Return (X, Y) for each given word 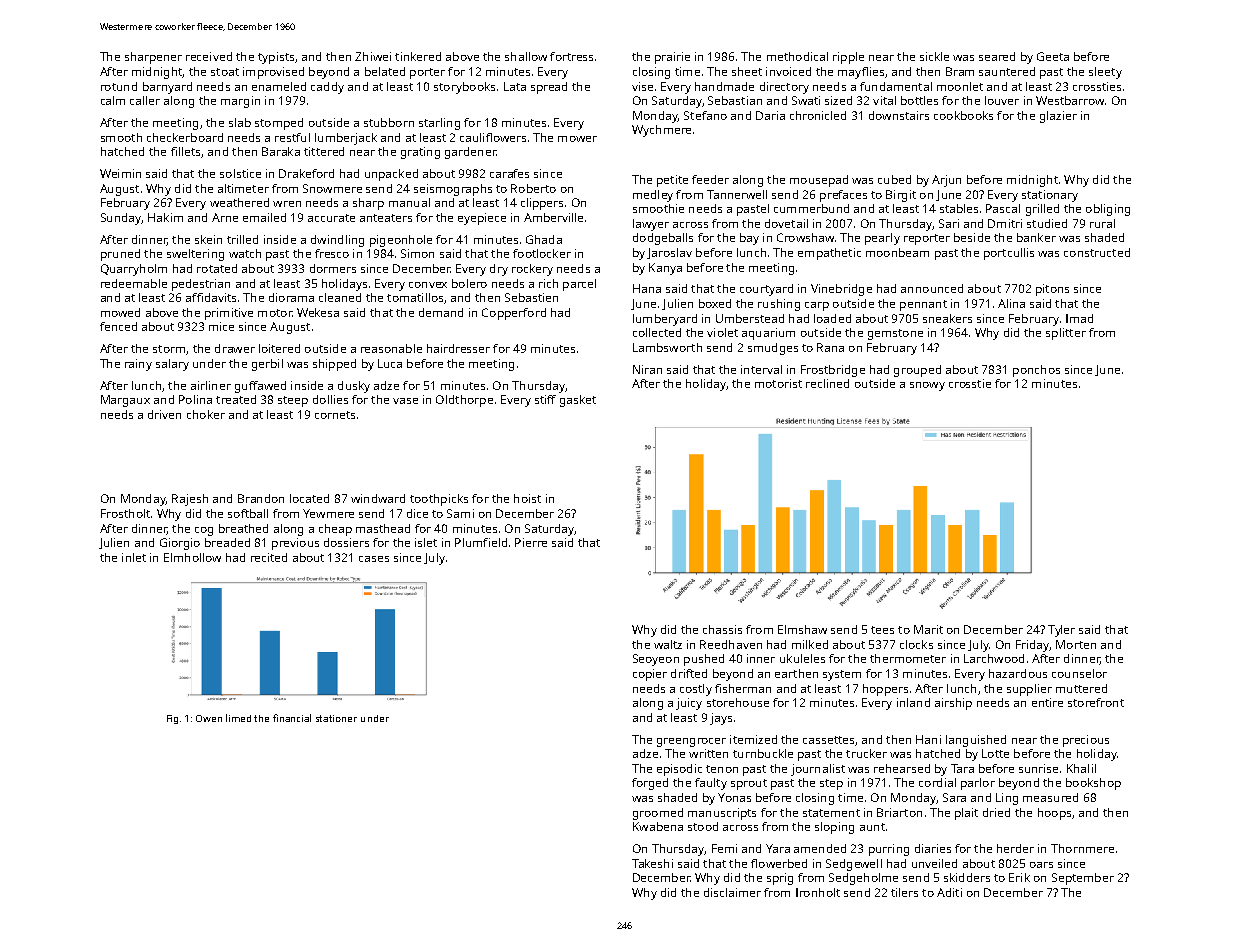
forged (650, 784)
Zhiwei (373, 56)
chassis (722, 629)
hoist (527, 498)
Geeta (1053, 56)
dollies (330, 399)
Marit (928, 629)
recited (269, 557)
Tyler (1061, 631)
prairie (672, 58)
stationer (336, 718)
